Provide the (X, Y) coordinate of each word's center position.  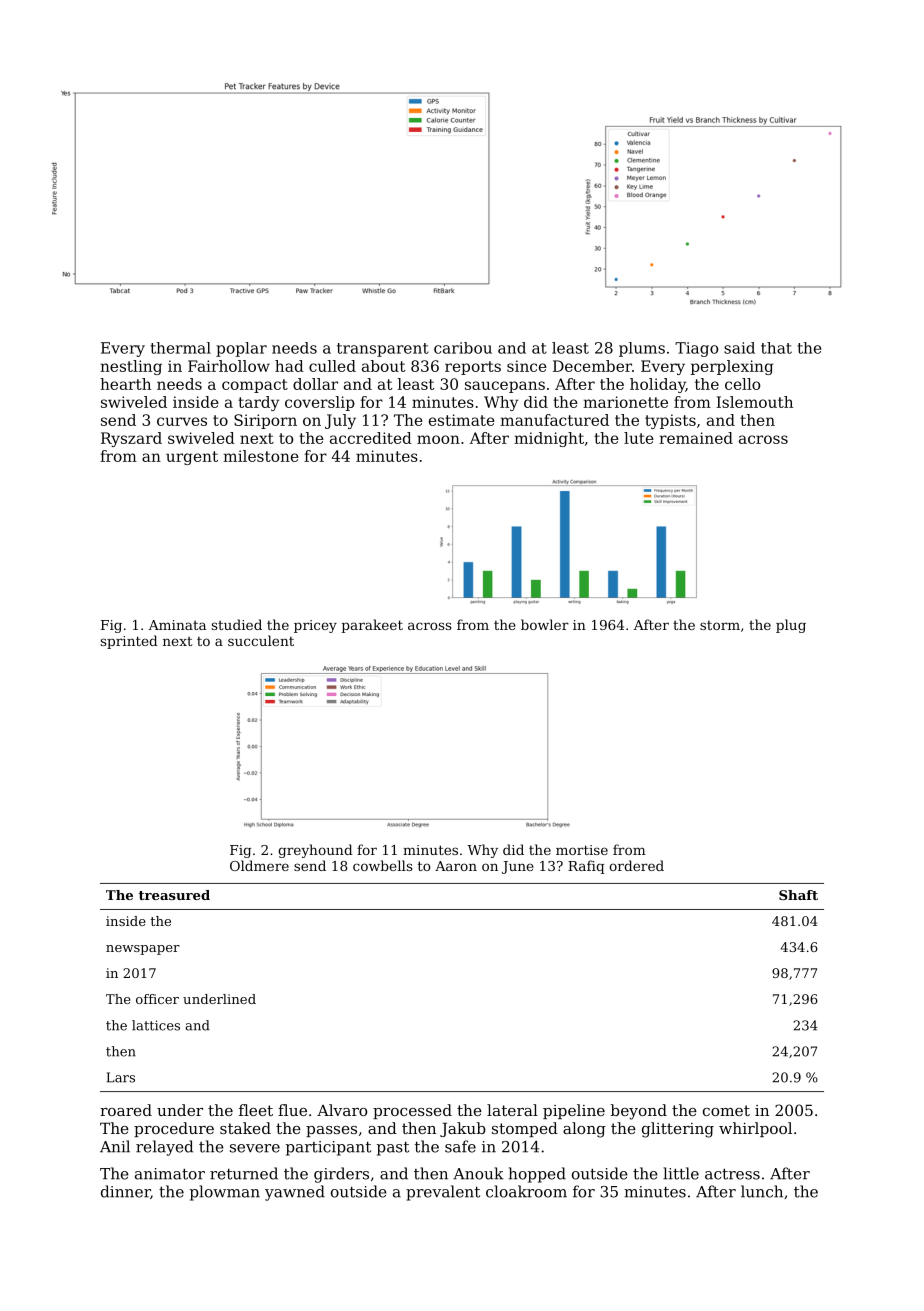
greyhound (315, 851)
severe (255, 1148)
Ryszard (131, 439)
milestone (261, 456)
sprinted (129, 642)
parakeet (372, 626)
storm (720, 625)
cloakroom (526, 1191)
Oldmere (259, 865)
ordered (636, 865)
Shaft (798, 895)
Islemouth (754, 402)
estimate (462, 420)
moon (438, 439)
